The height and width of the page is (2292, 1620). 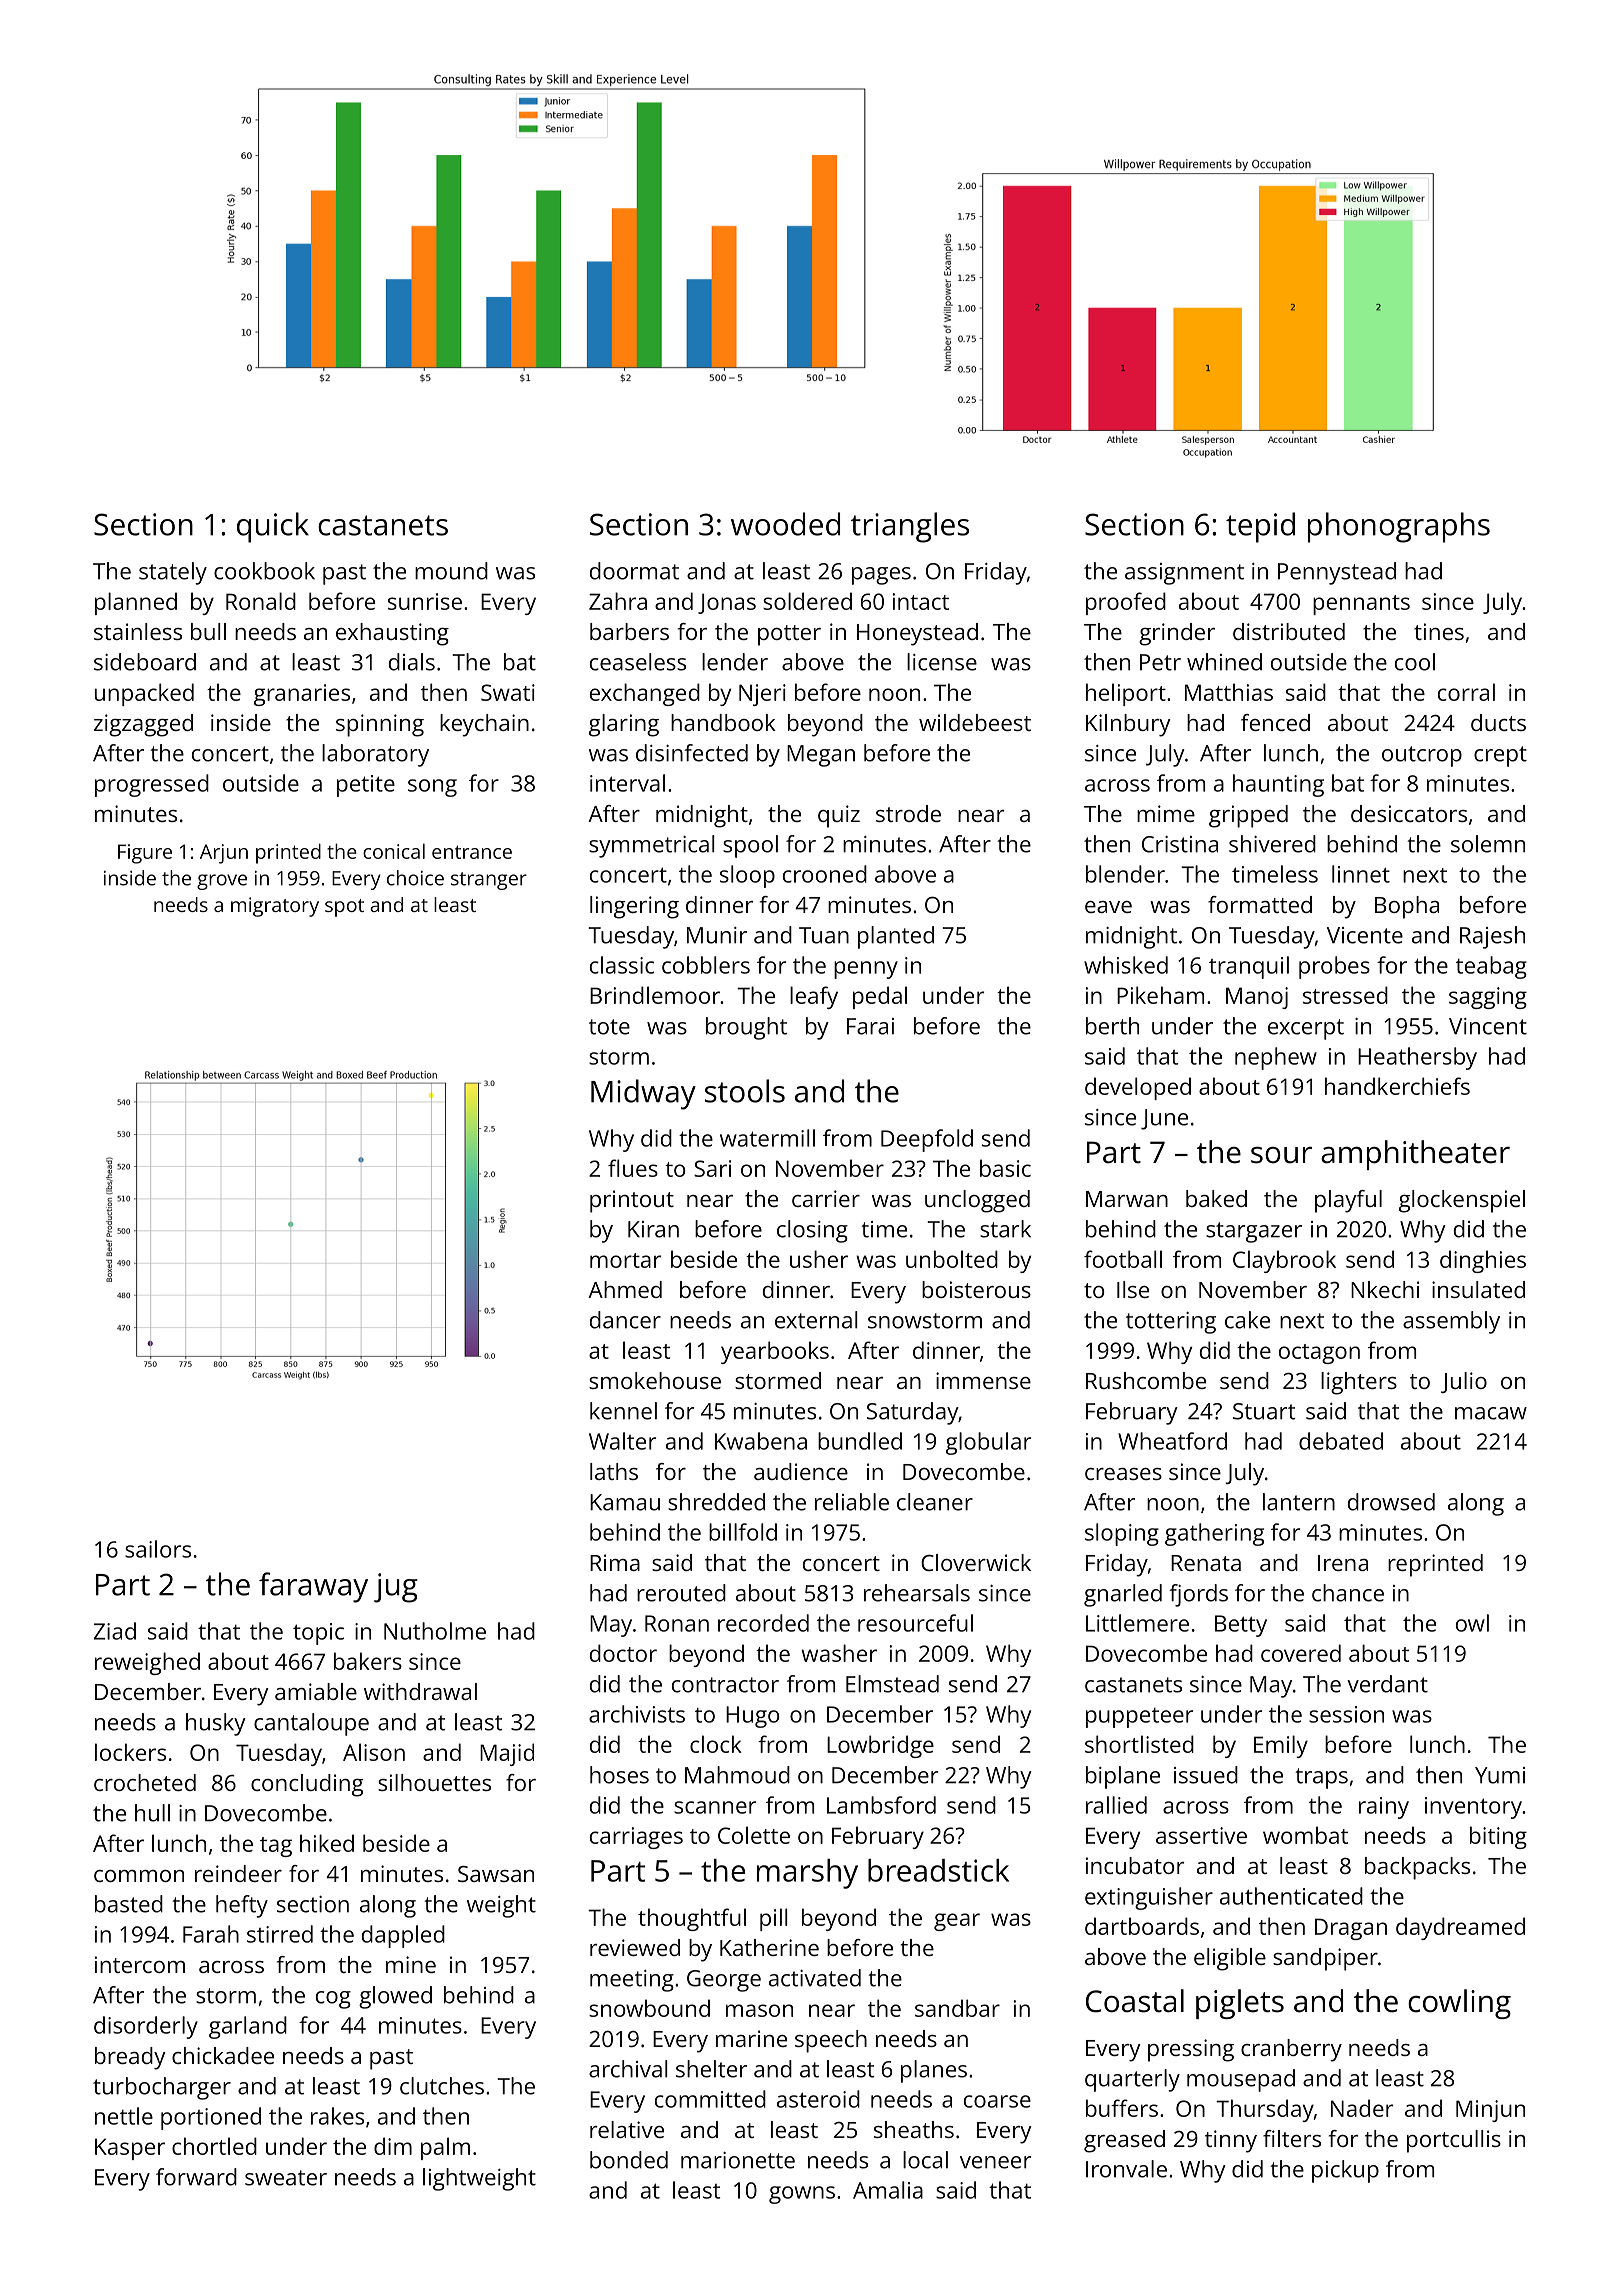 I want to click on migratory, so click(x=275, y=907).
